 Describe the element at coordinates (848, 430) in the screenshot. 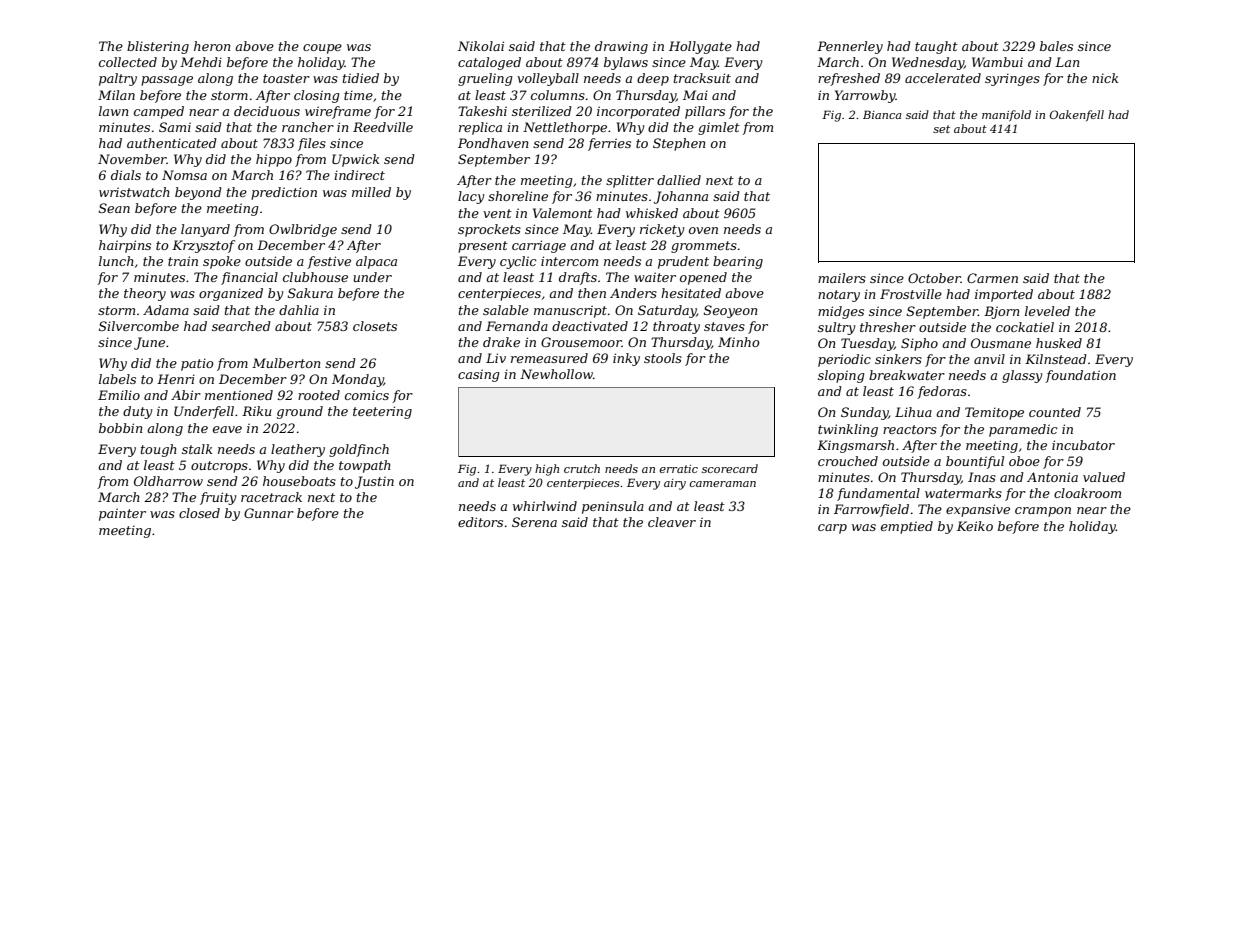

I see `twinkling` at that location.
